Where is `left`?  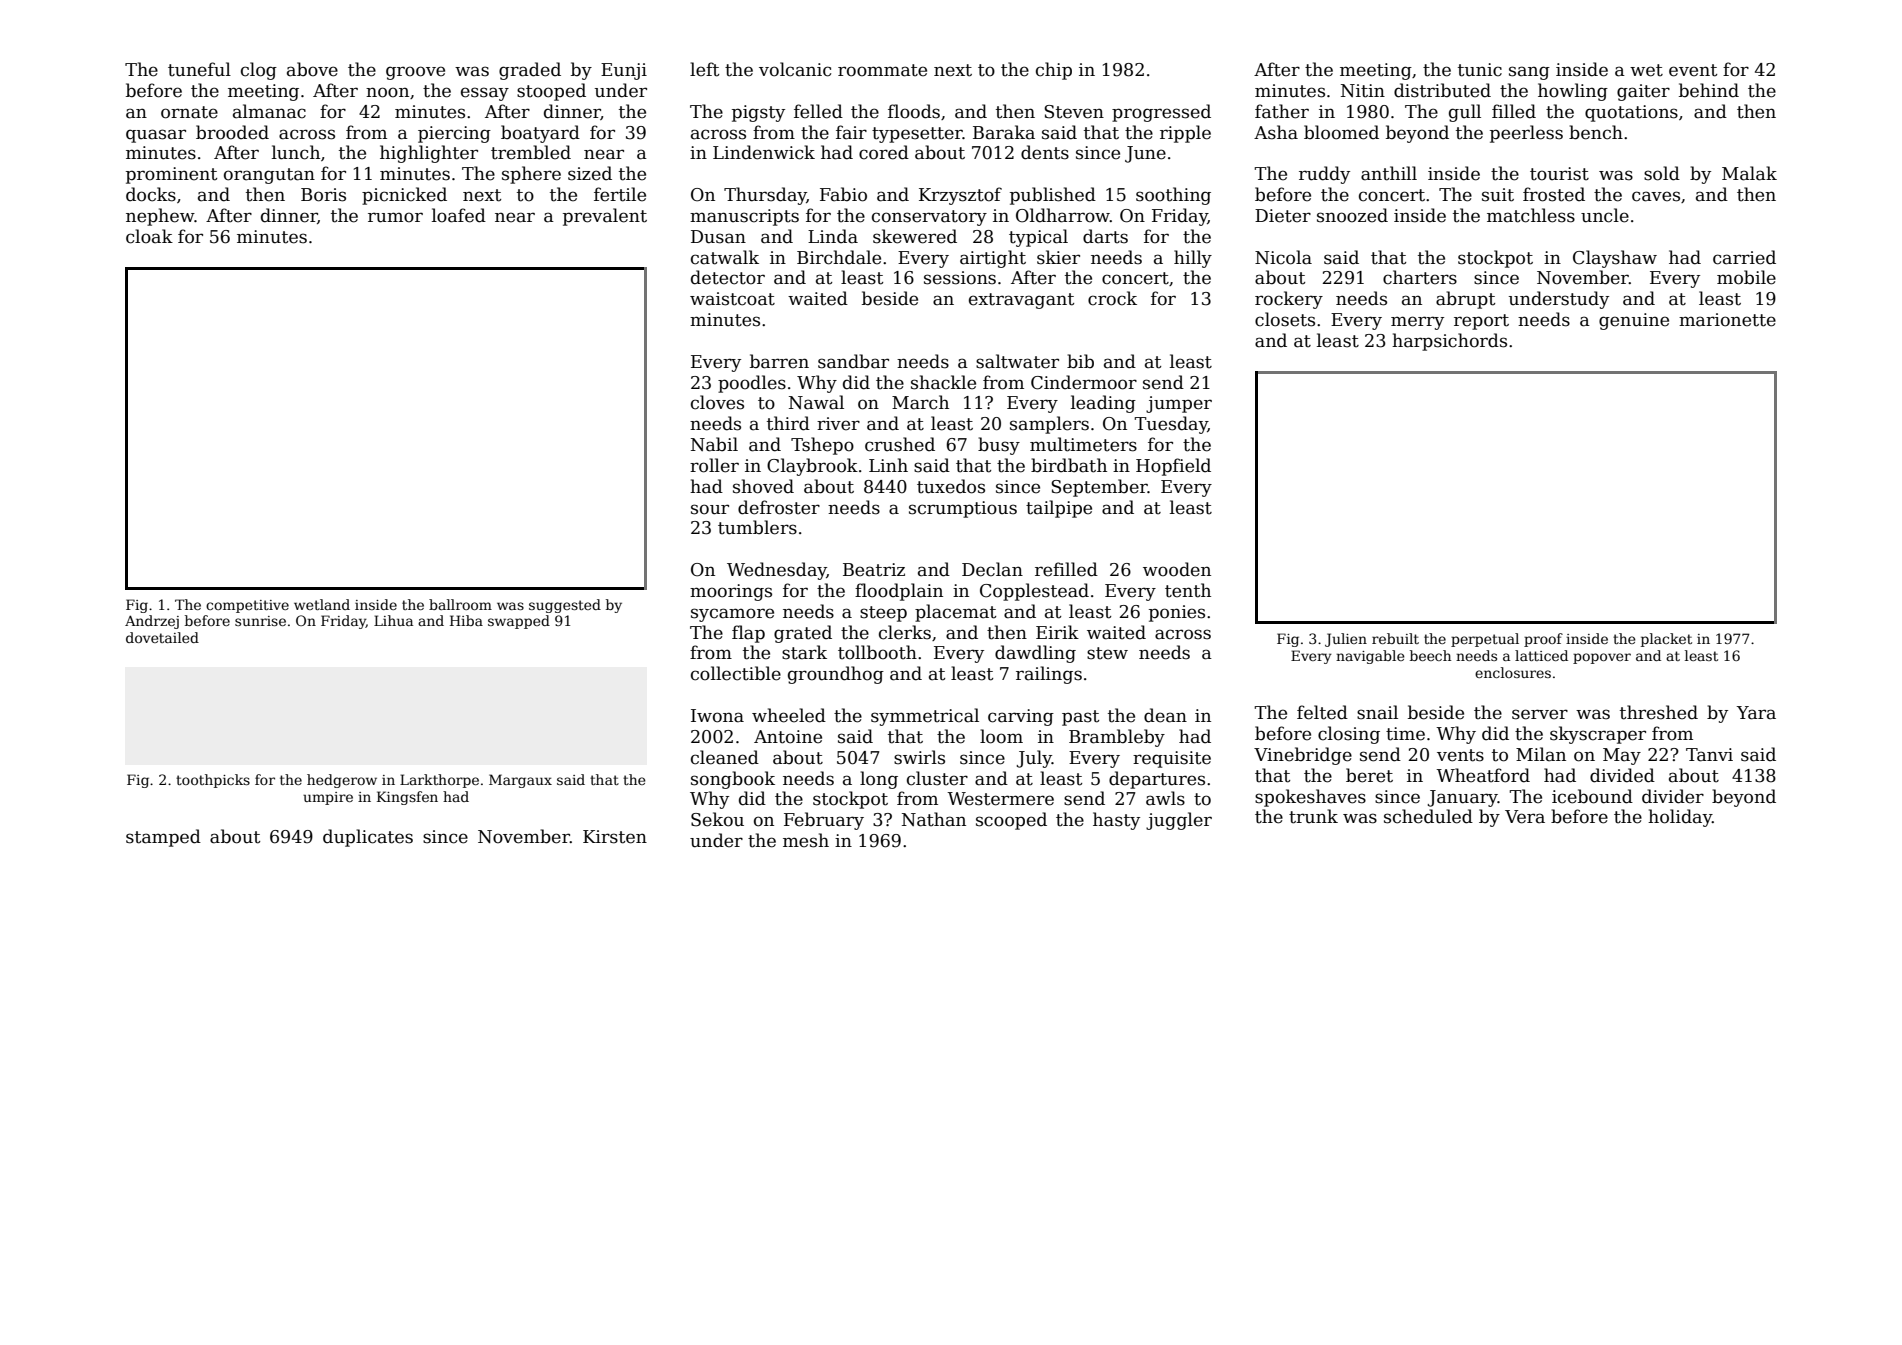
left is located at coordinates (704, 69).
